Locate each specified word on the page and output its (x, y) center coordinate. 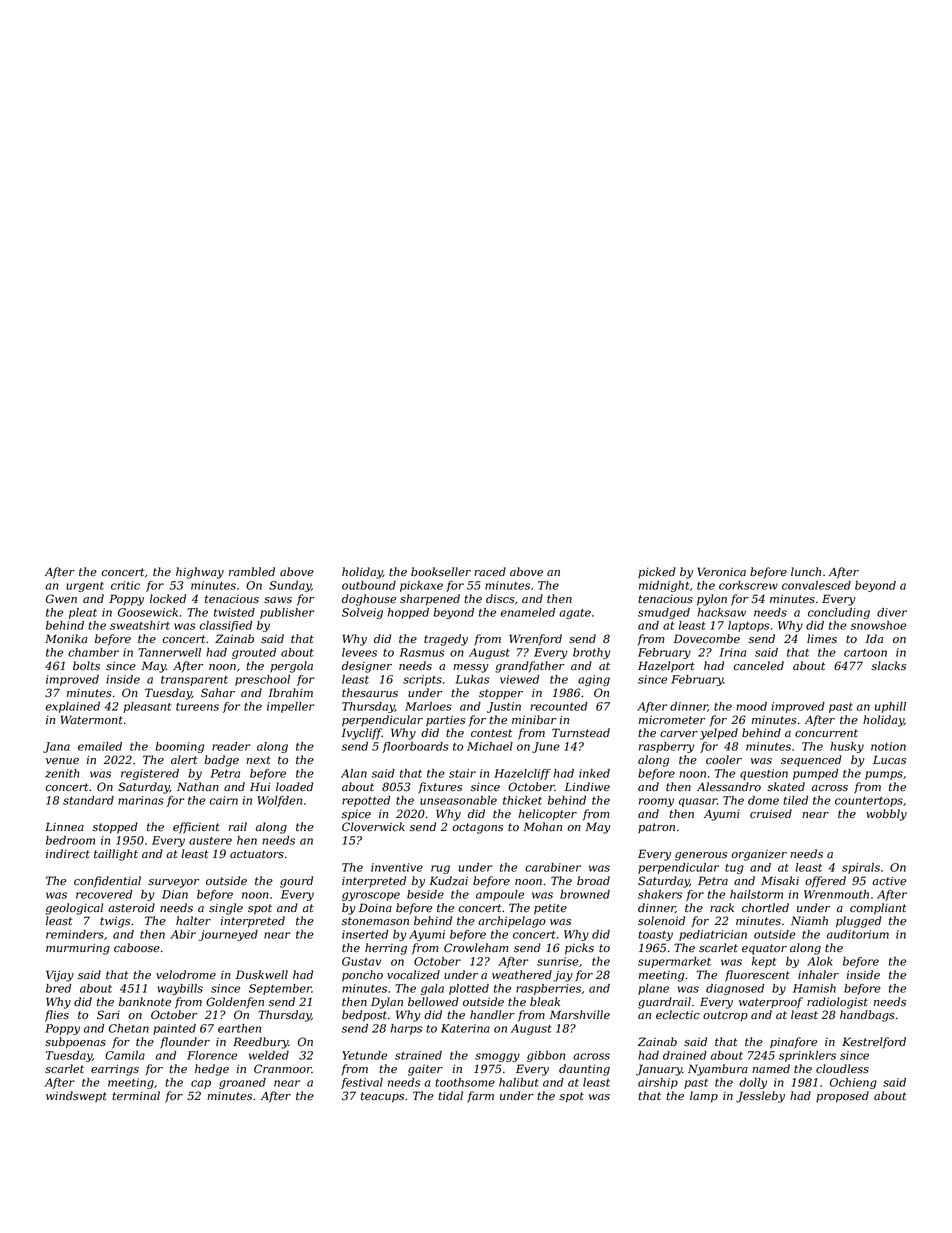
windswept (76, 1096)
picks (579, 949)
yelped (719, 734)
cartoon (865, 653)
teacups (382, 1097)
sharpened (430, 600)
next (258, 760)
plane (653, 989)
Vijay (60, 976)
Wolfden (279, 801)
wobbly (886, 815)
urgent (85, 587)
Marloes (428, 706)
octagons (478, 828)
